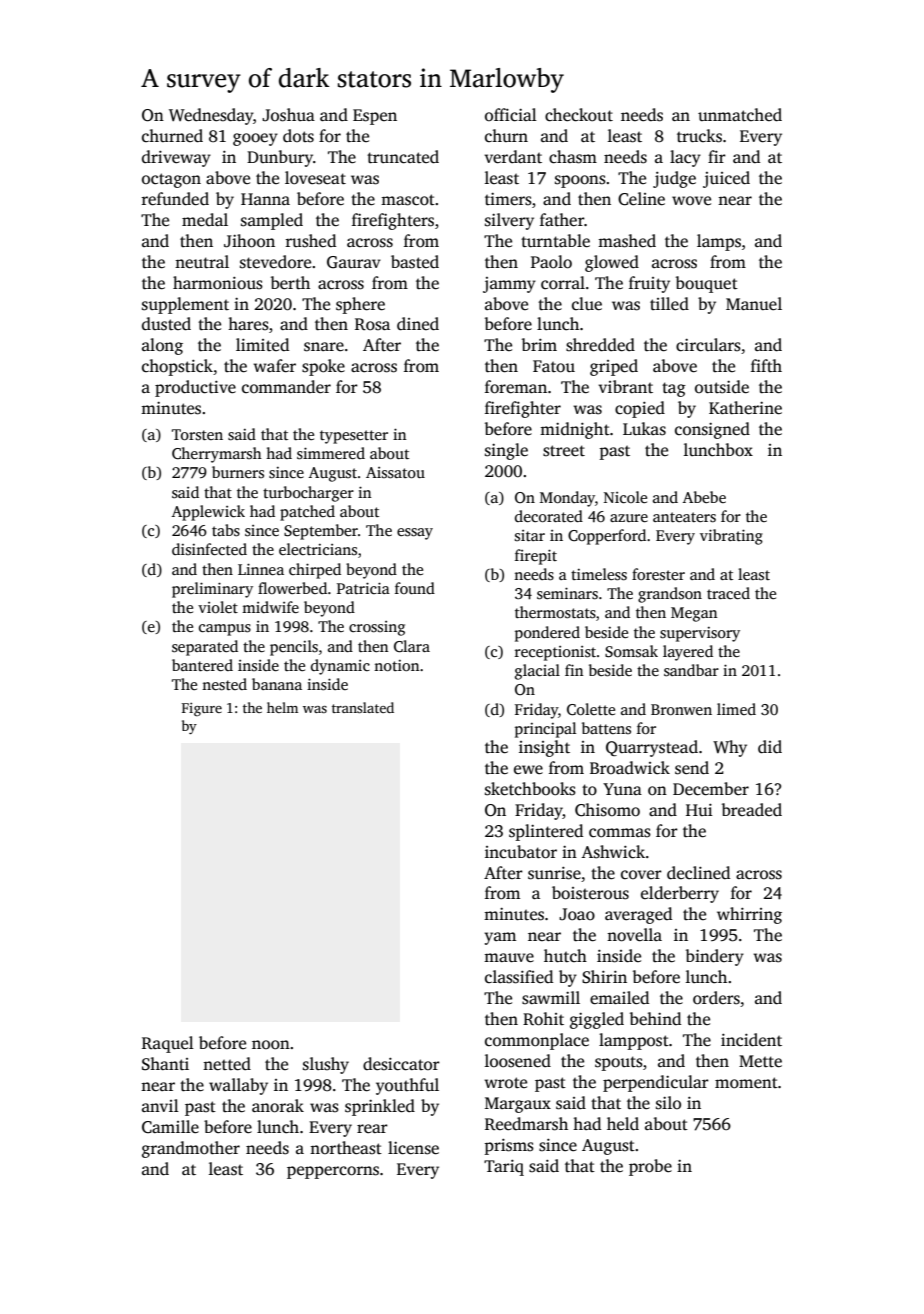  I want to click on driveway, so click(176, 158).
